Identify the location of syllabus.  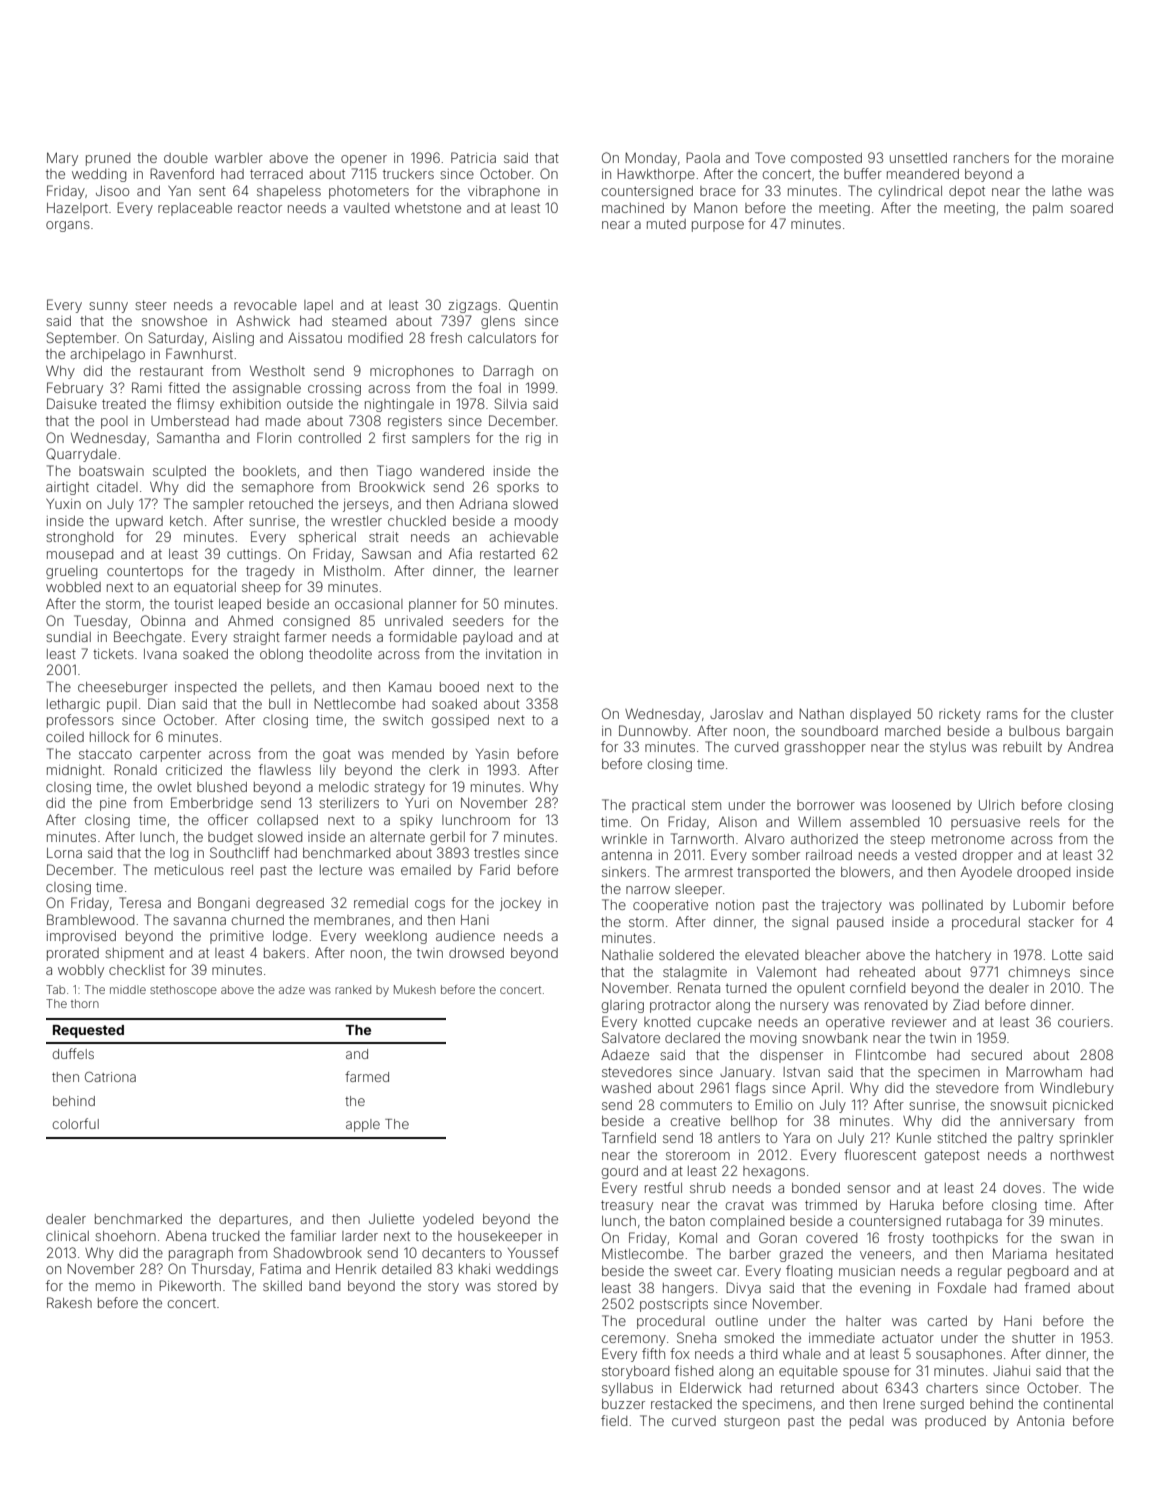
(627, 1389).
